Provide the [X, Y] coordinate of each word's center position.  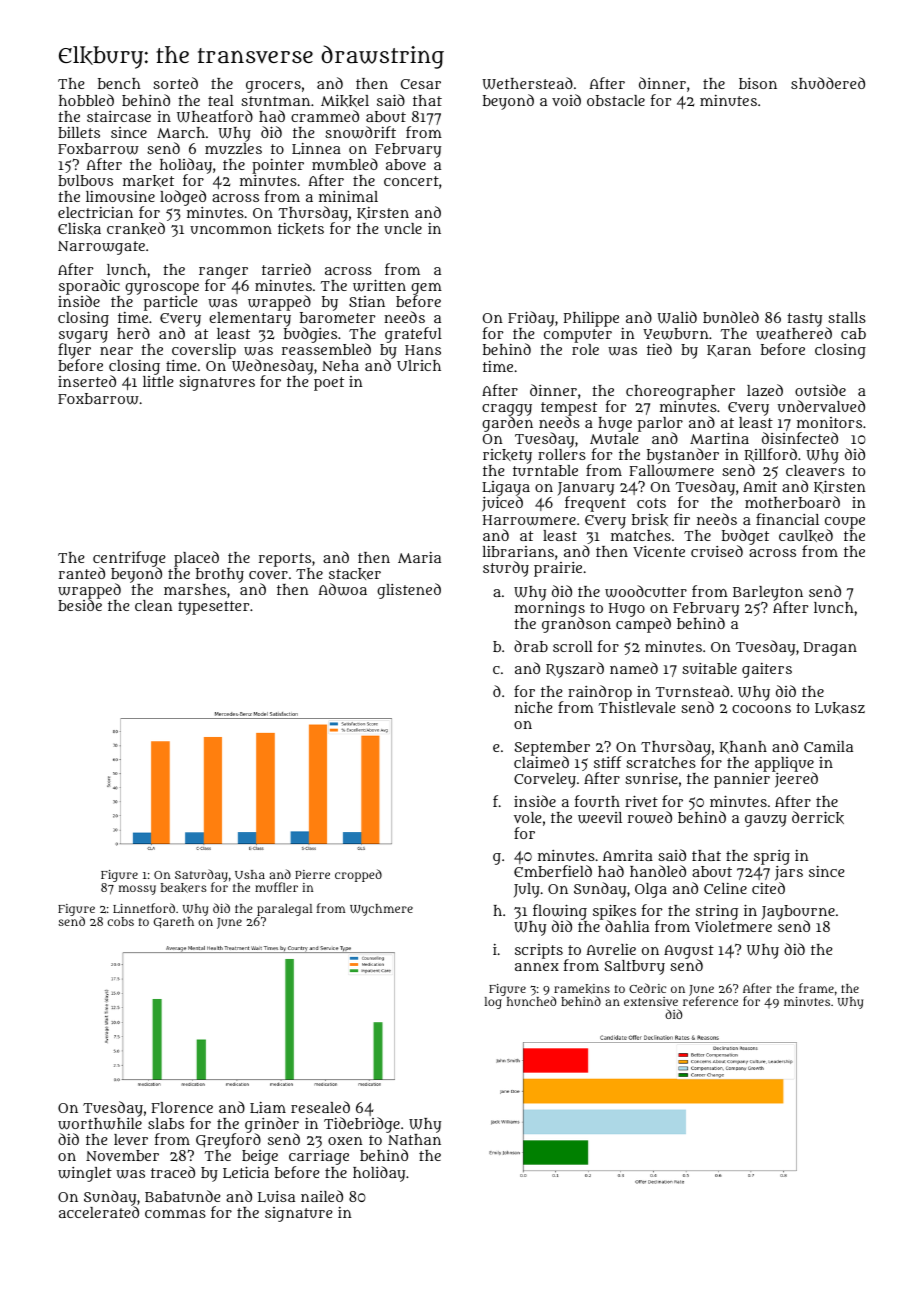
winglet [85, 1174]
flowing [560, 912]
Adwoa [342, 589]
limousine [120, 196]
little [158, 381]
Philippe [591, 319]
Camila [828, 746]
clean [154, 605]
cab [853, 333]
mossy [137, 890]
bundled [731, 317]
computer [578, 336]
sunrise [651, 778]
